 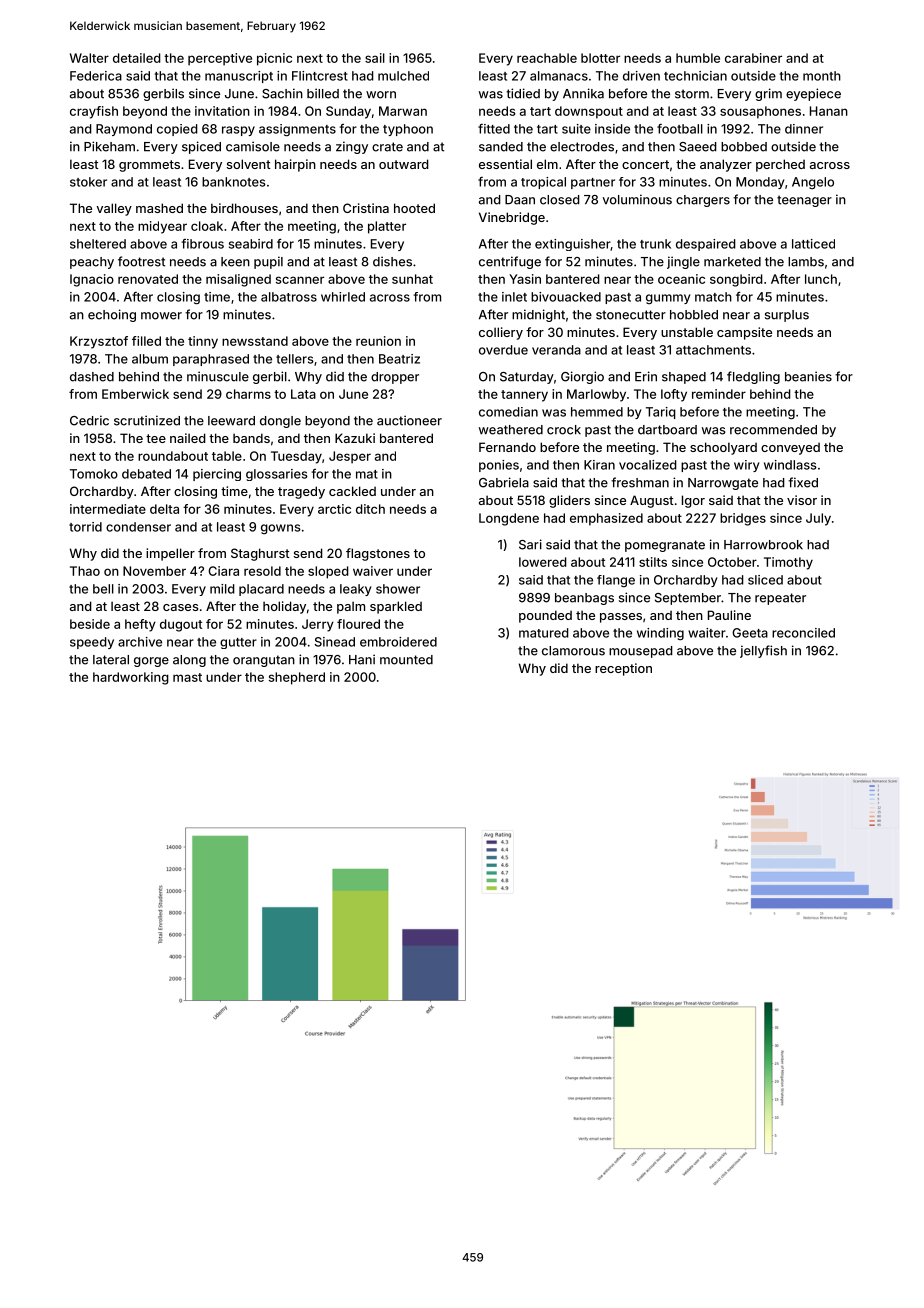 What do you see at coordinates (787, 316) in the image?
I see `surplus` at bounding box center [787, 316].
